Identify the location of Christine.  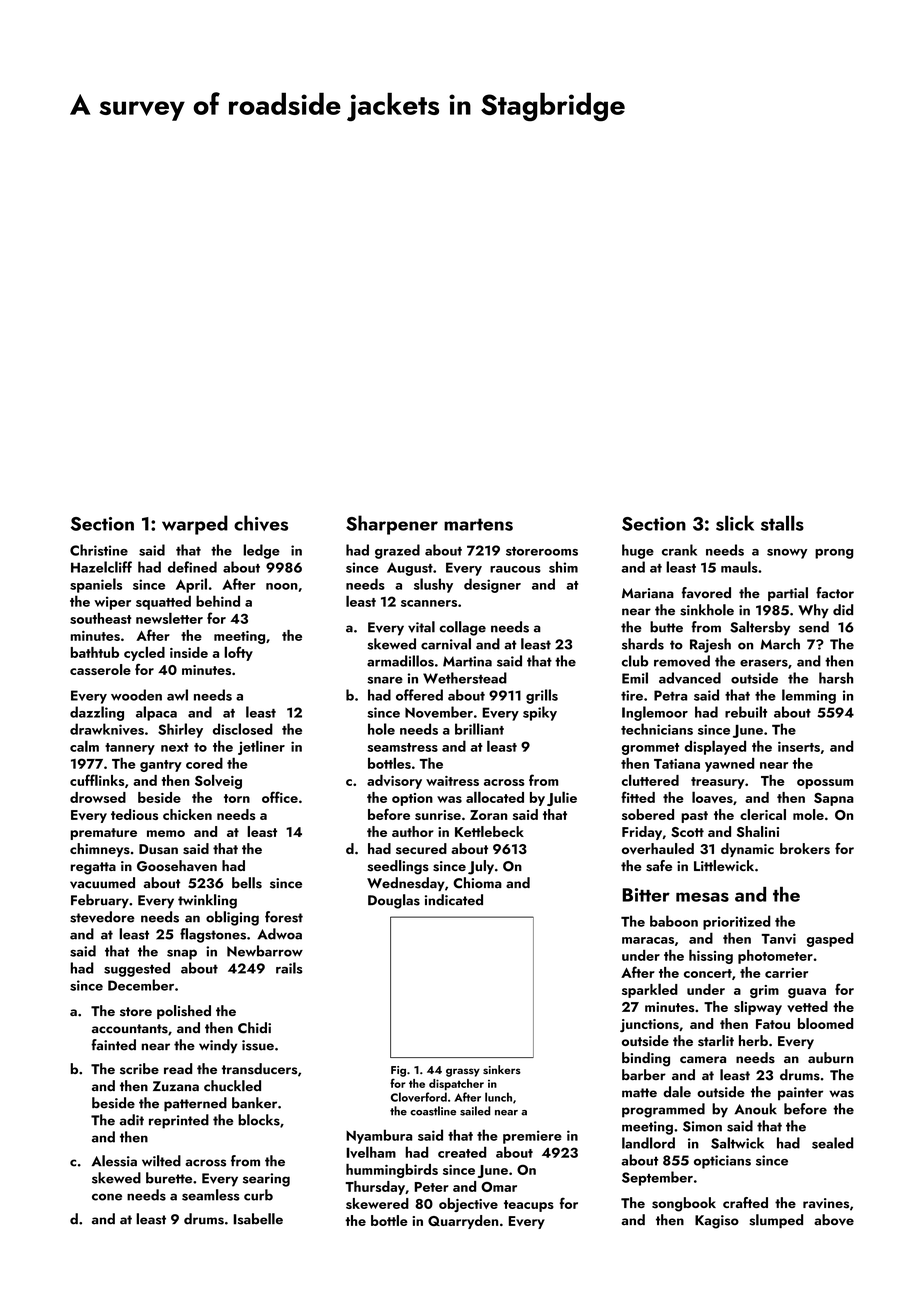
(99, 550).
